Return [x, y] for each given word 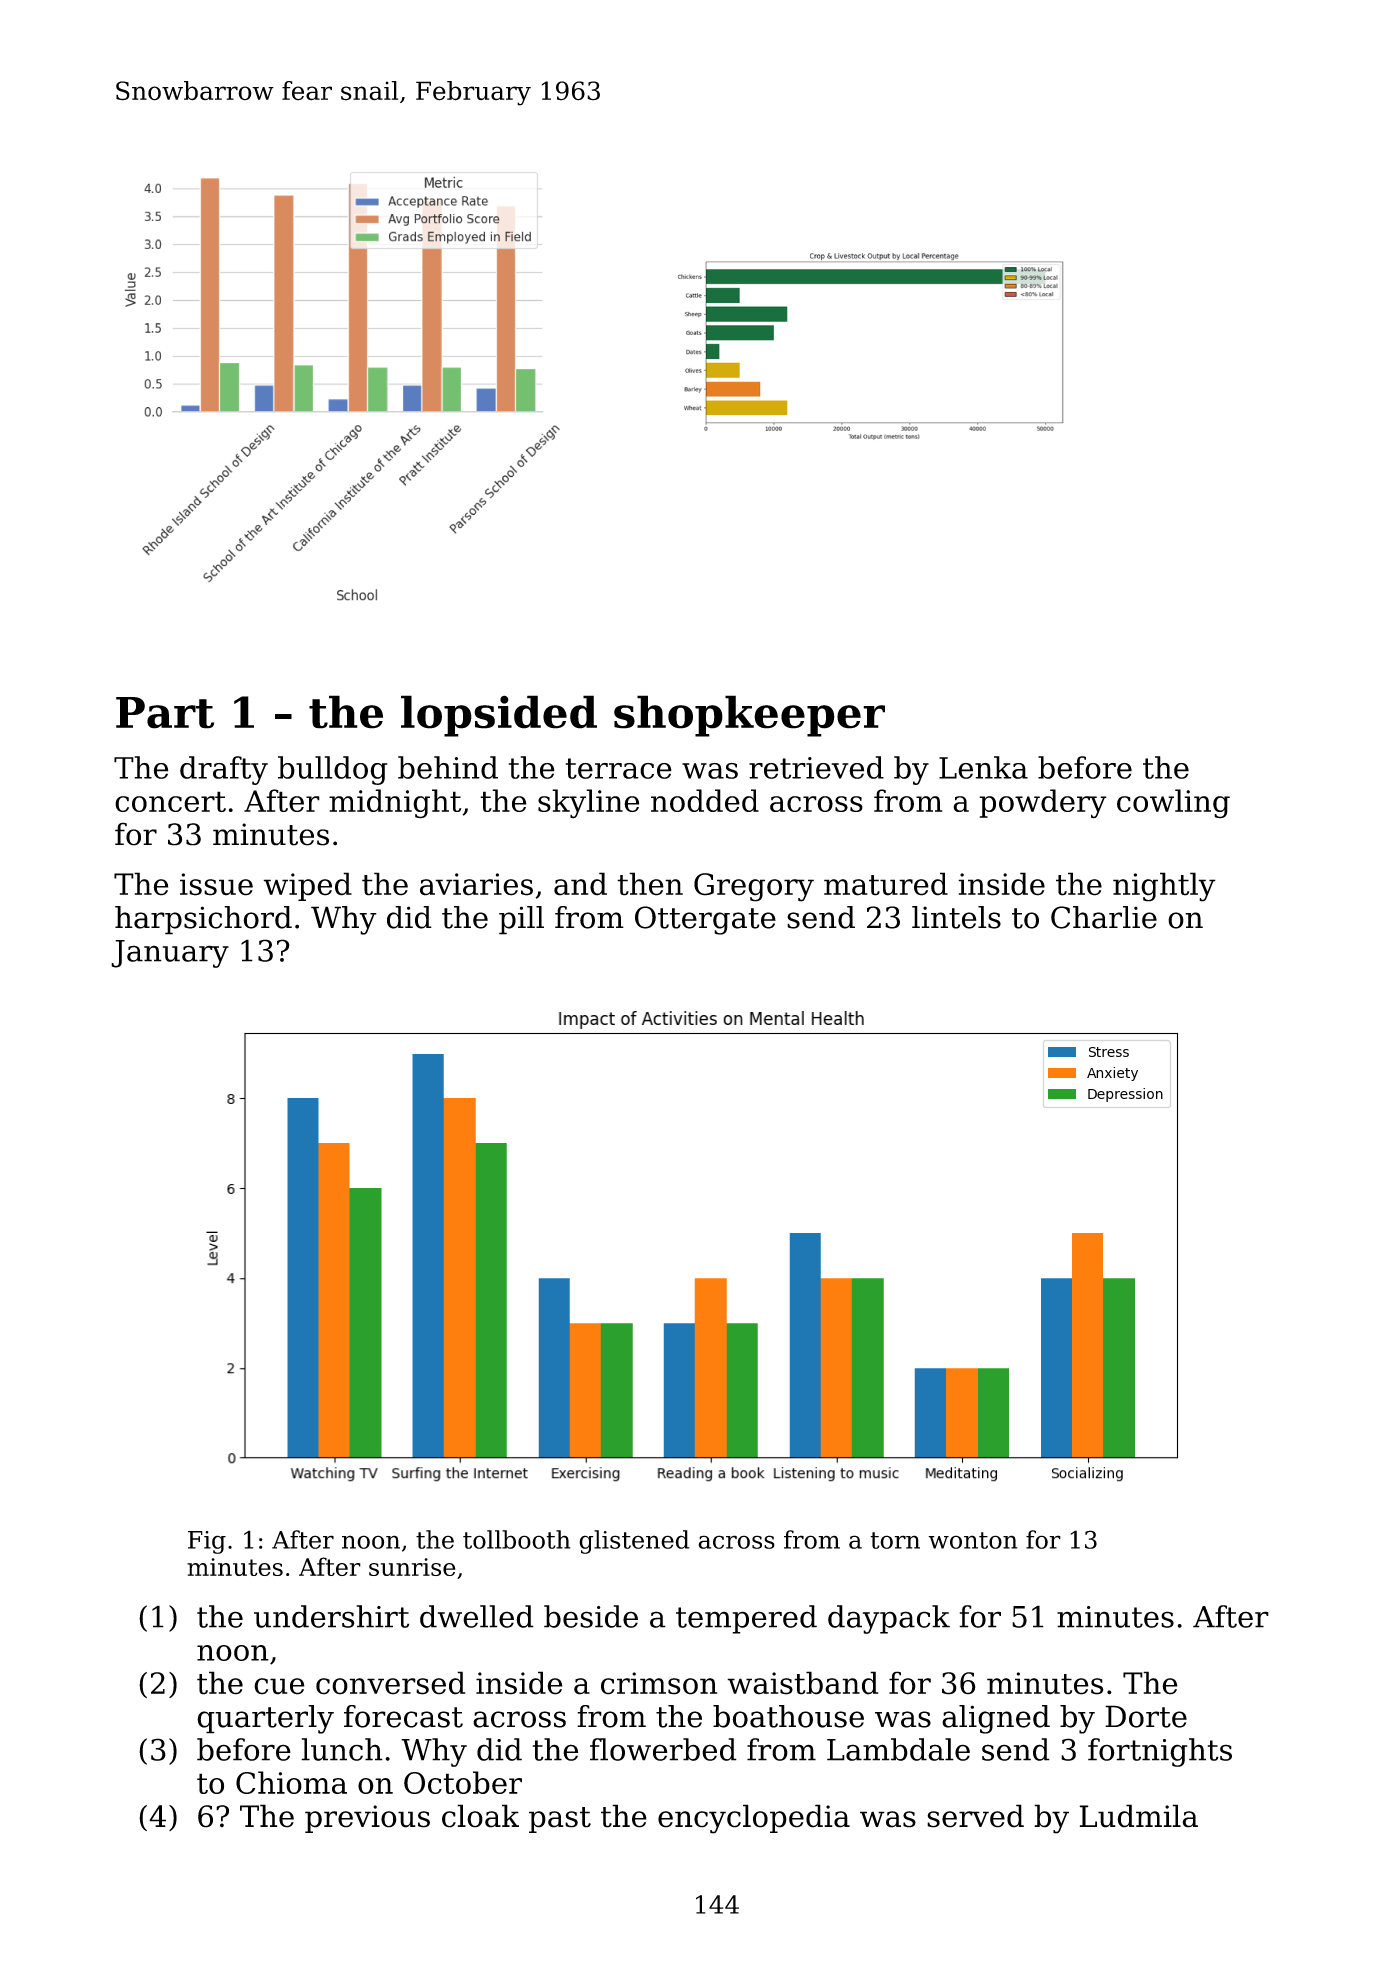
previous [367, 1819]
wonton [972, 1540]
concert [170, 801]
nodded [705, 800]
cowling [1173, 804]
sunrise [412, 1567]
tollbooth [516, 1539]
